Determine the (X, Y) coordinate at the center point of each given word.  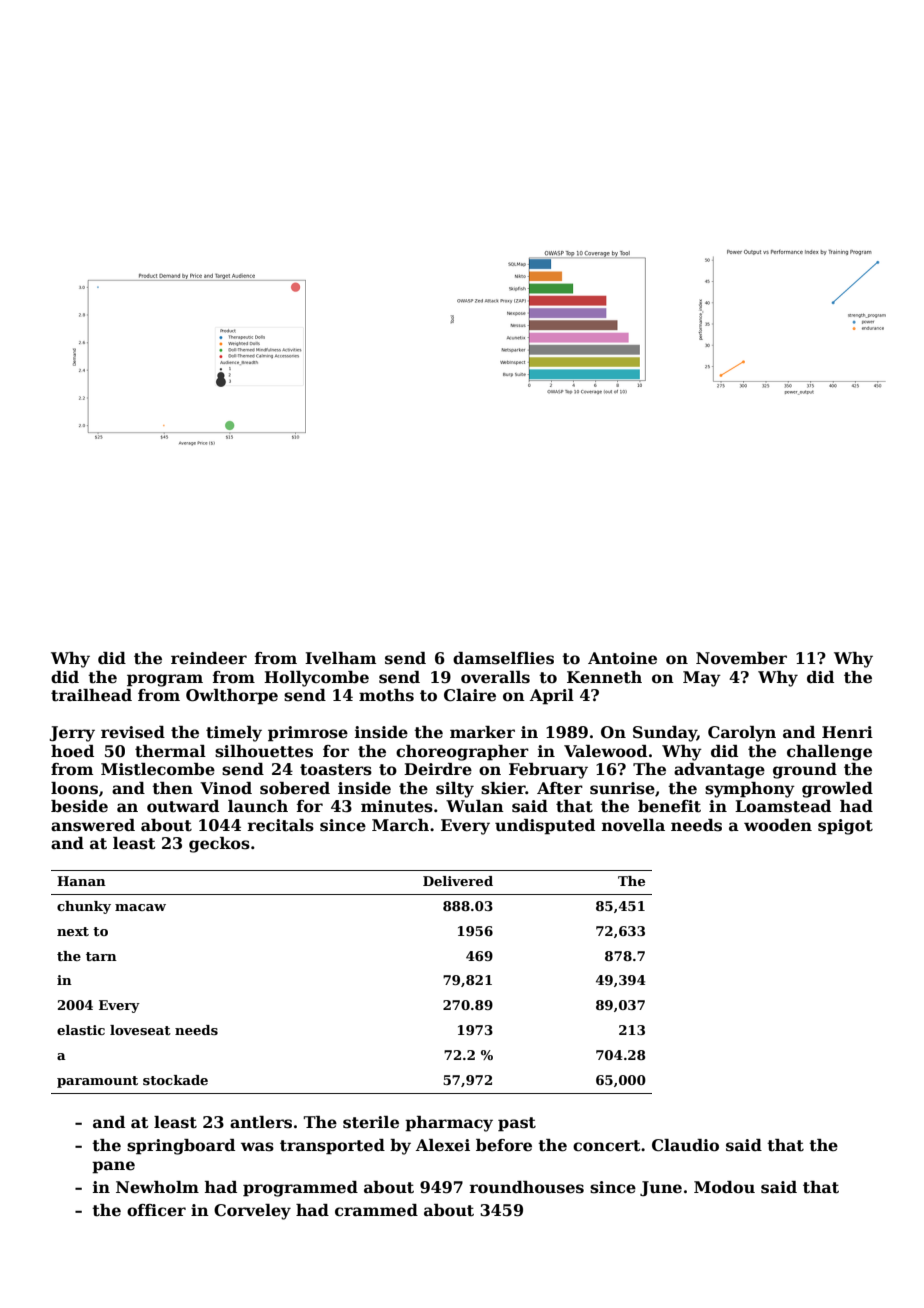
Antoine (622, 658)
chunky (84, 907)
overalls (495, 677)
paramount (97, 1082)
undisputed (545, 827)
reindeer (209, 658)
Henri (847, 732)
